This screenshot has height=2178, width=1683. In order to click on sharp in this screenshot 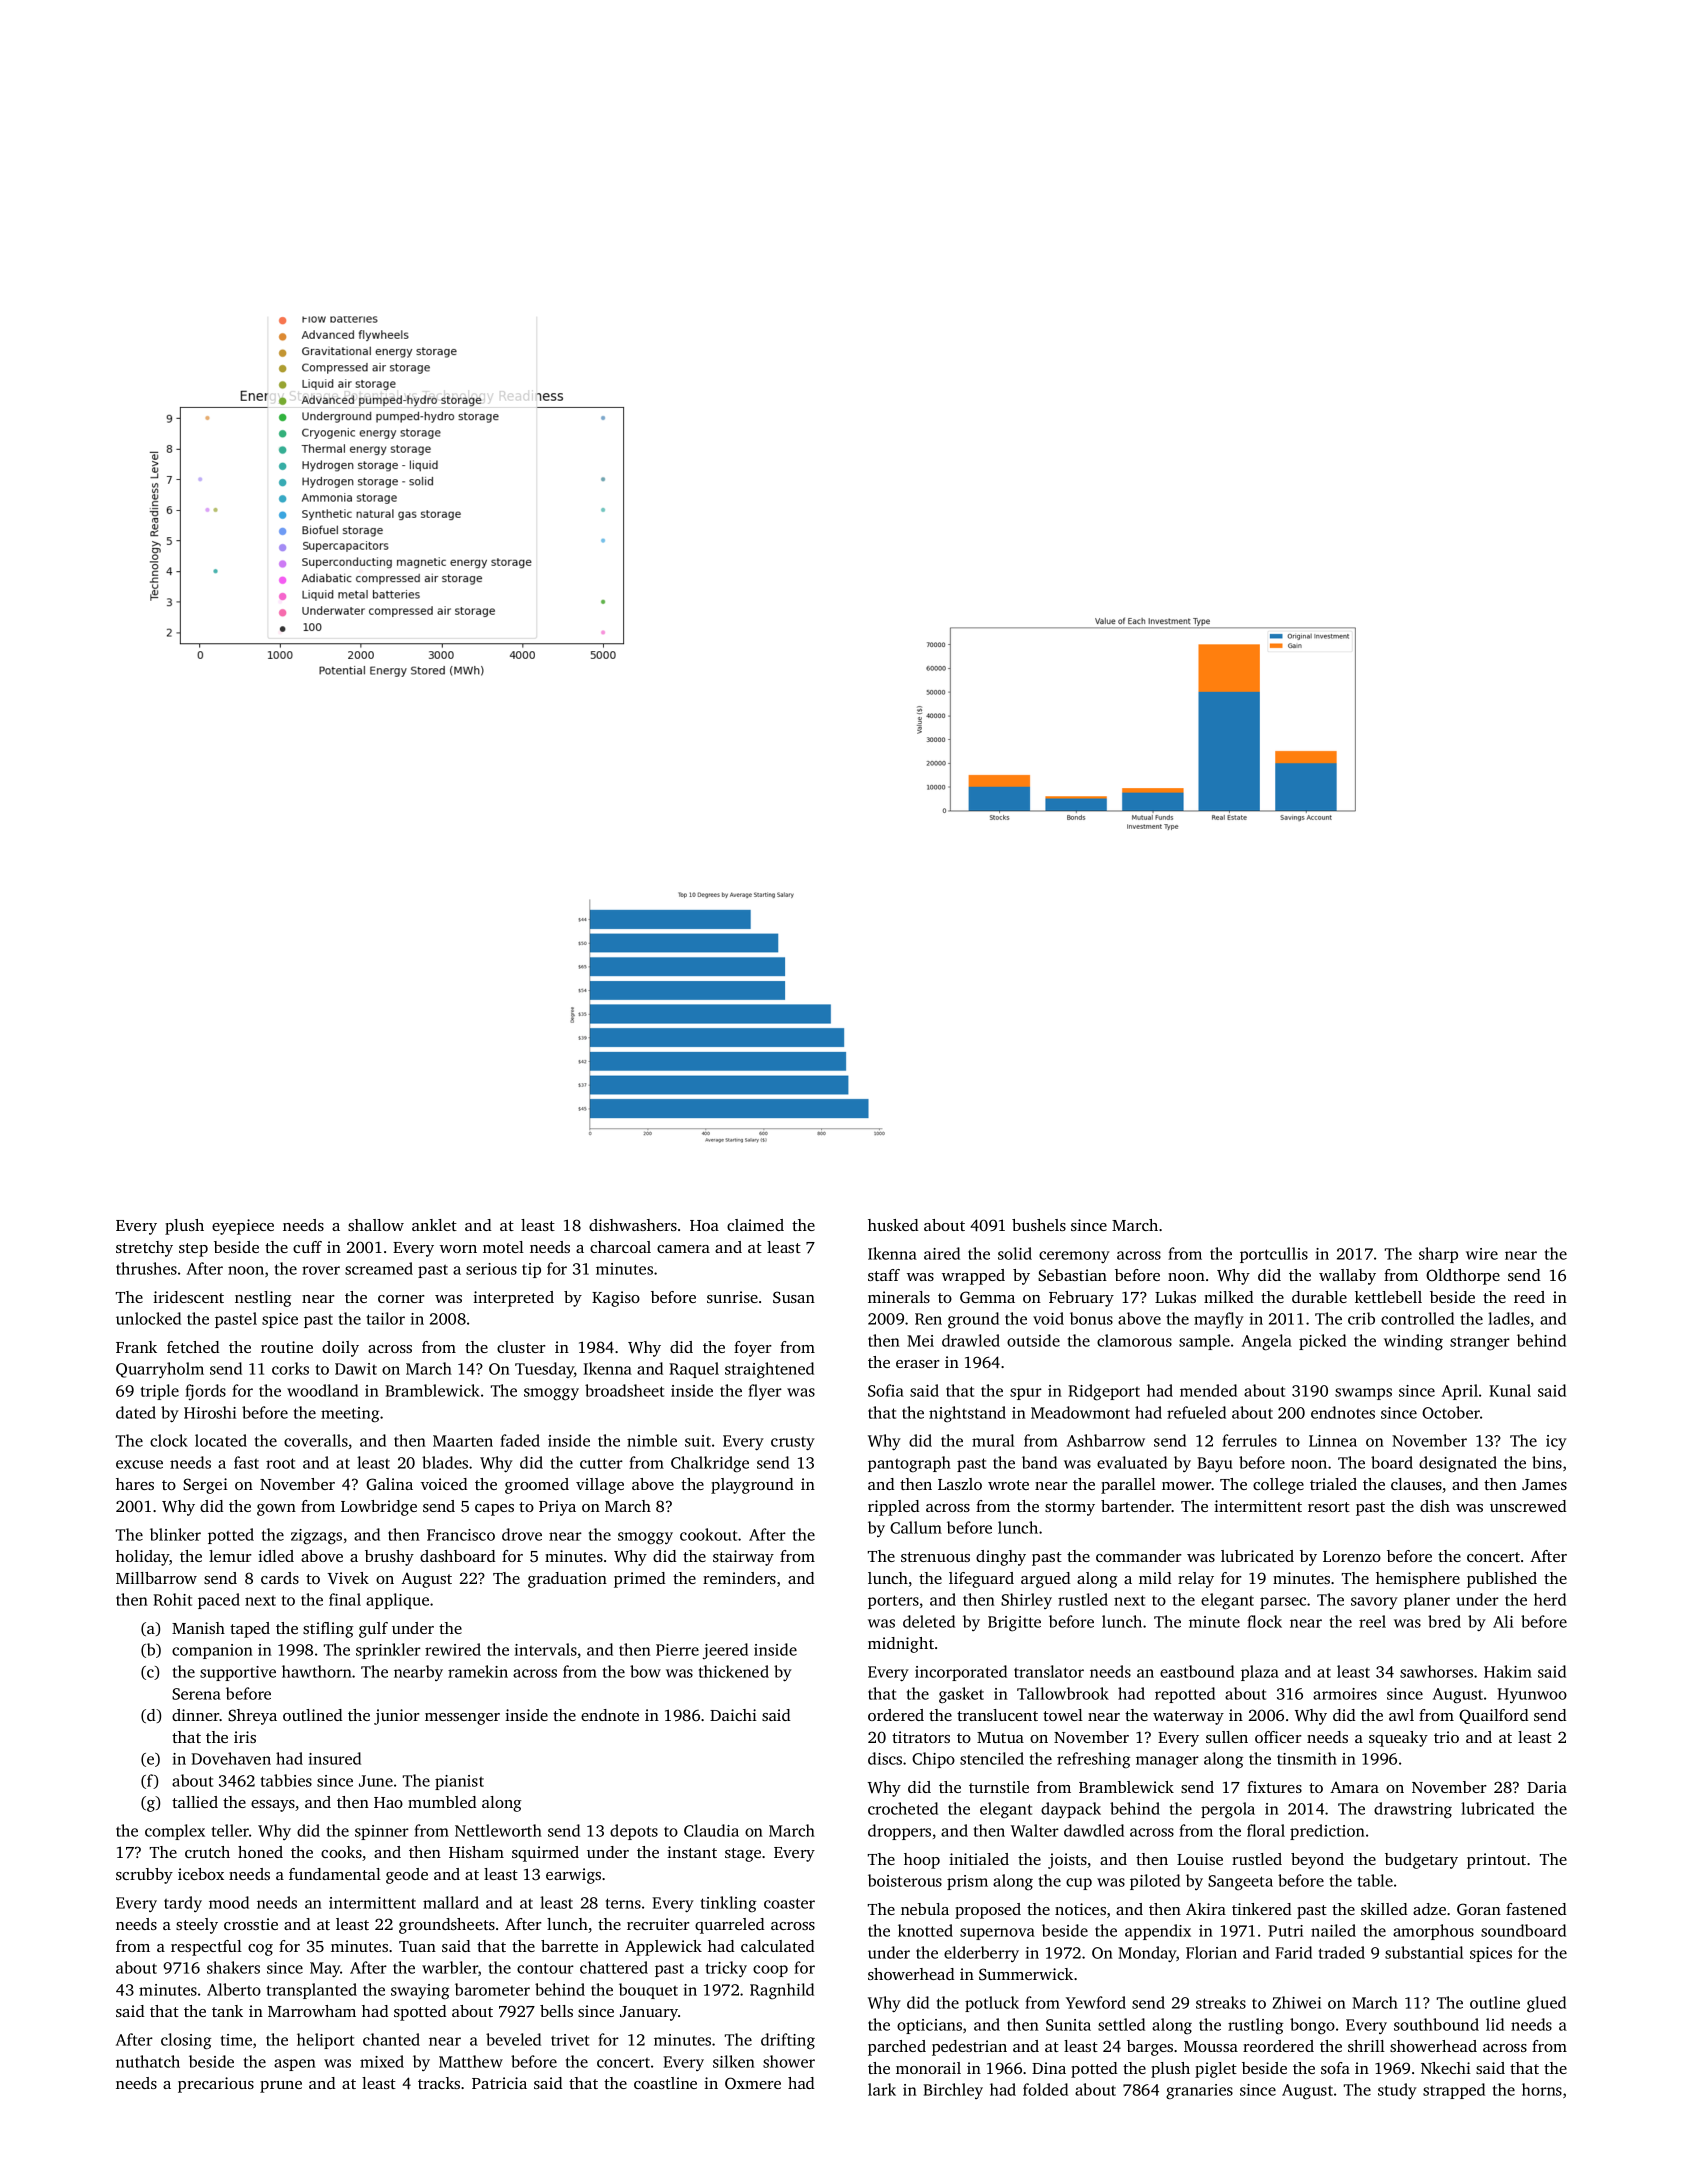, I will do `click(1438, 1255)`.
